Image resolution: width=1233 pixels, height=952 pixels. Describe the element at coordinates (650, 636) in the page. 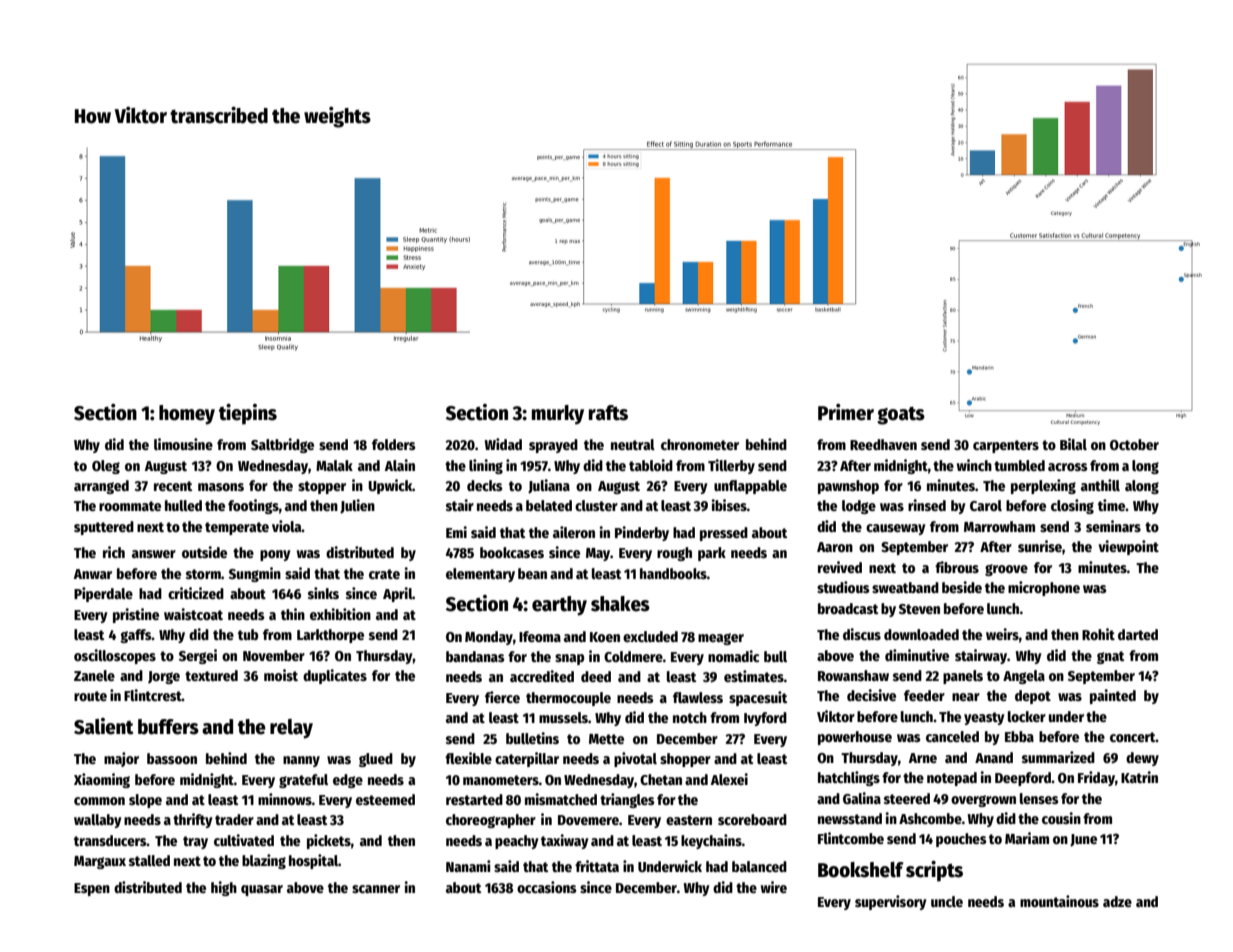

I see `excluded` at that location.
